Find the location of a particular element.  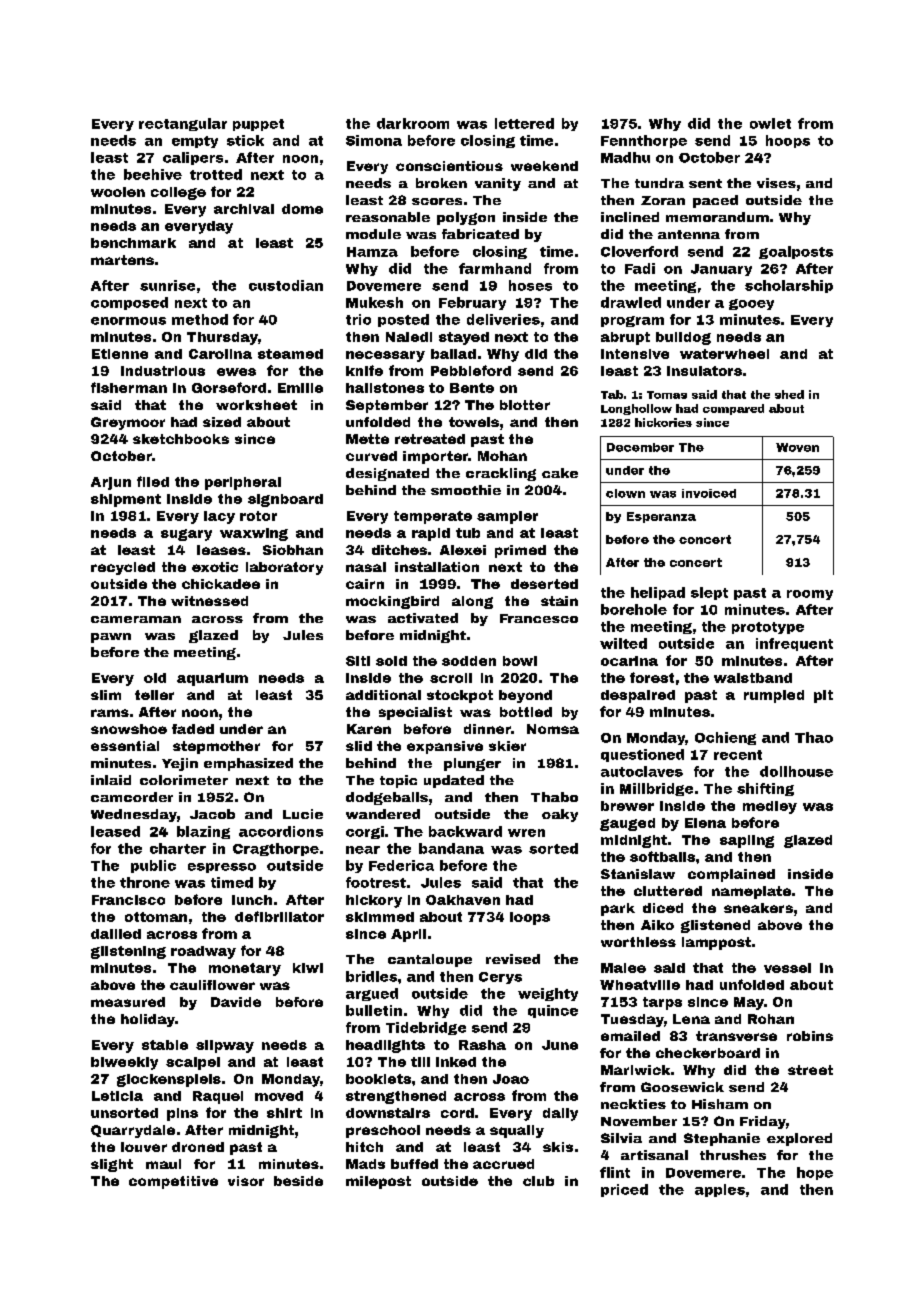

milepost is located at coordinates (378, 1182).
